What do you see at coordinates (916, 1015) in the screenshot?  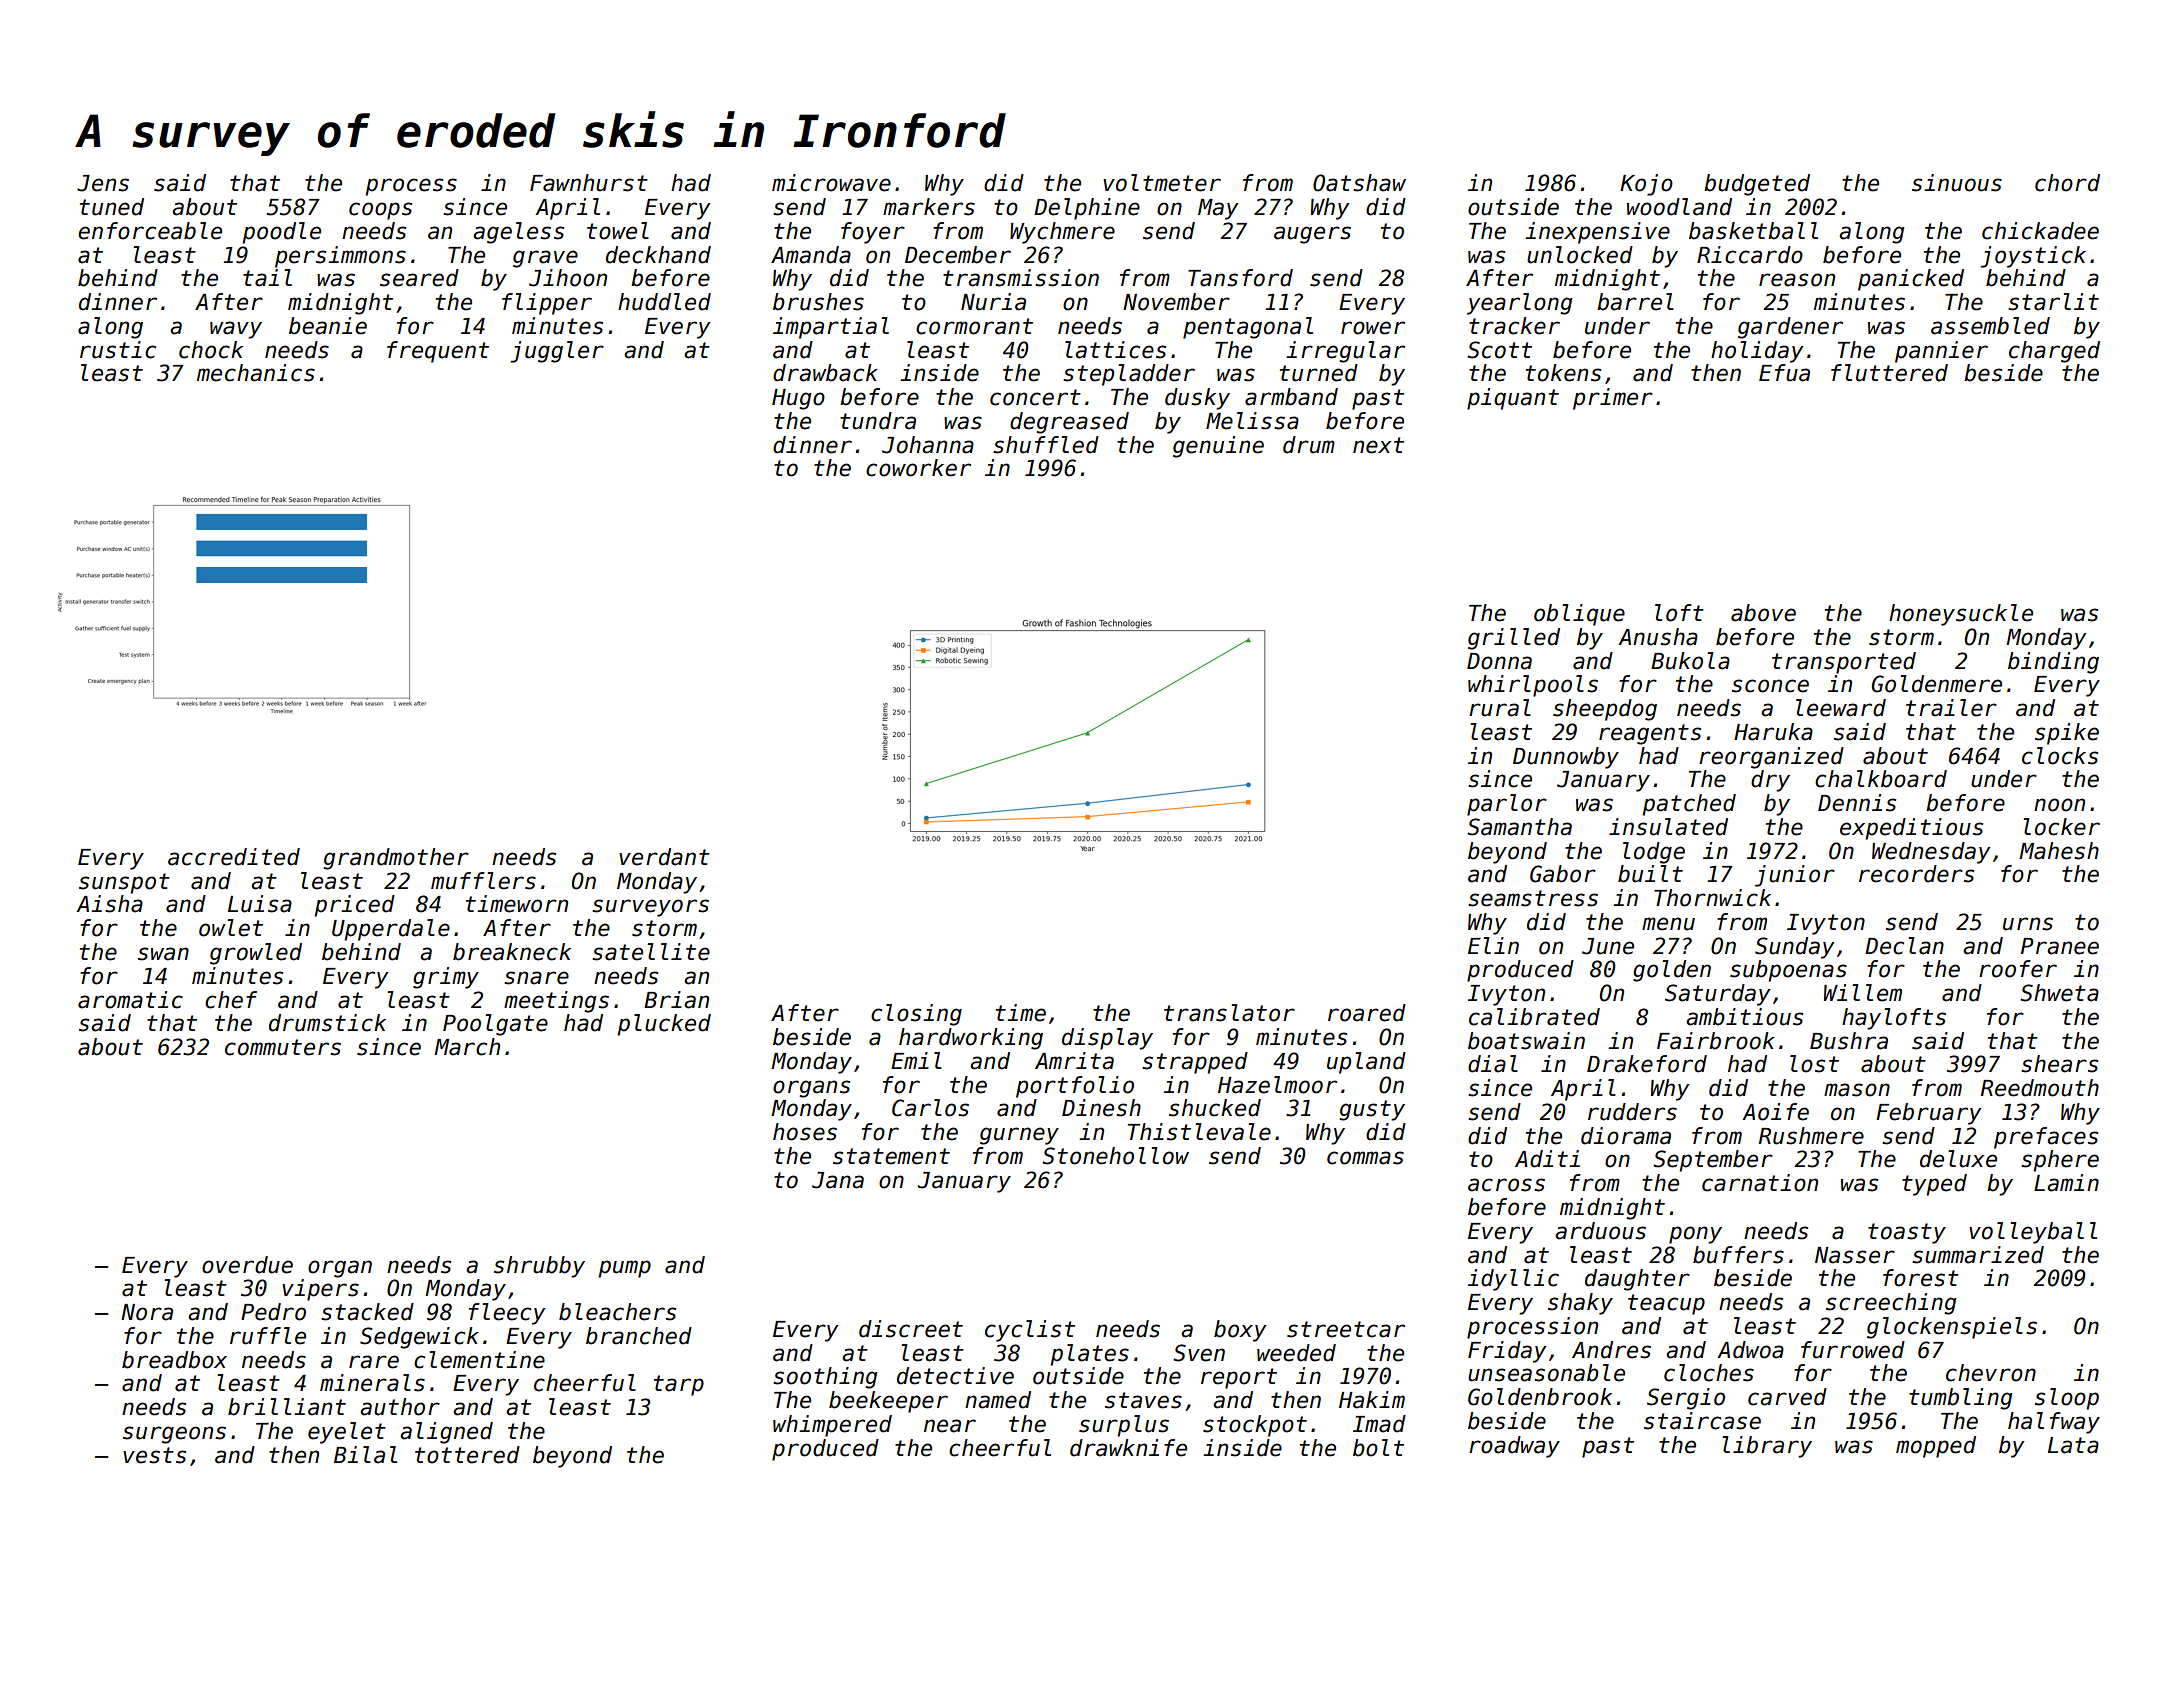 I see `closing` at bounding box center [916, 1015].
